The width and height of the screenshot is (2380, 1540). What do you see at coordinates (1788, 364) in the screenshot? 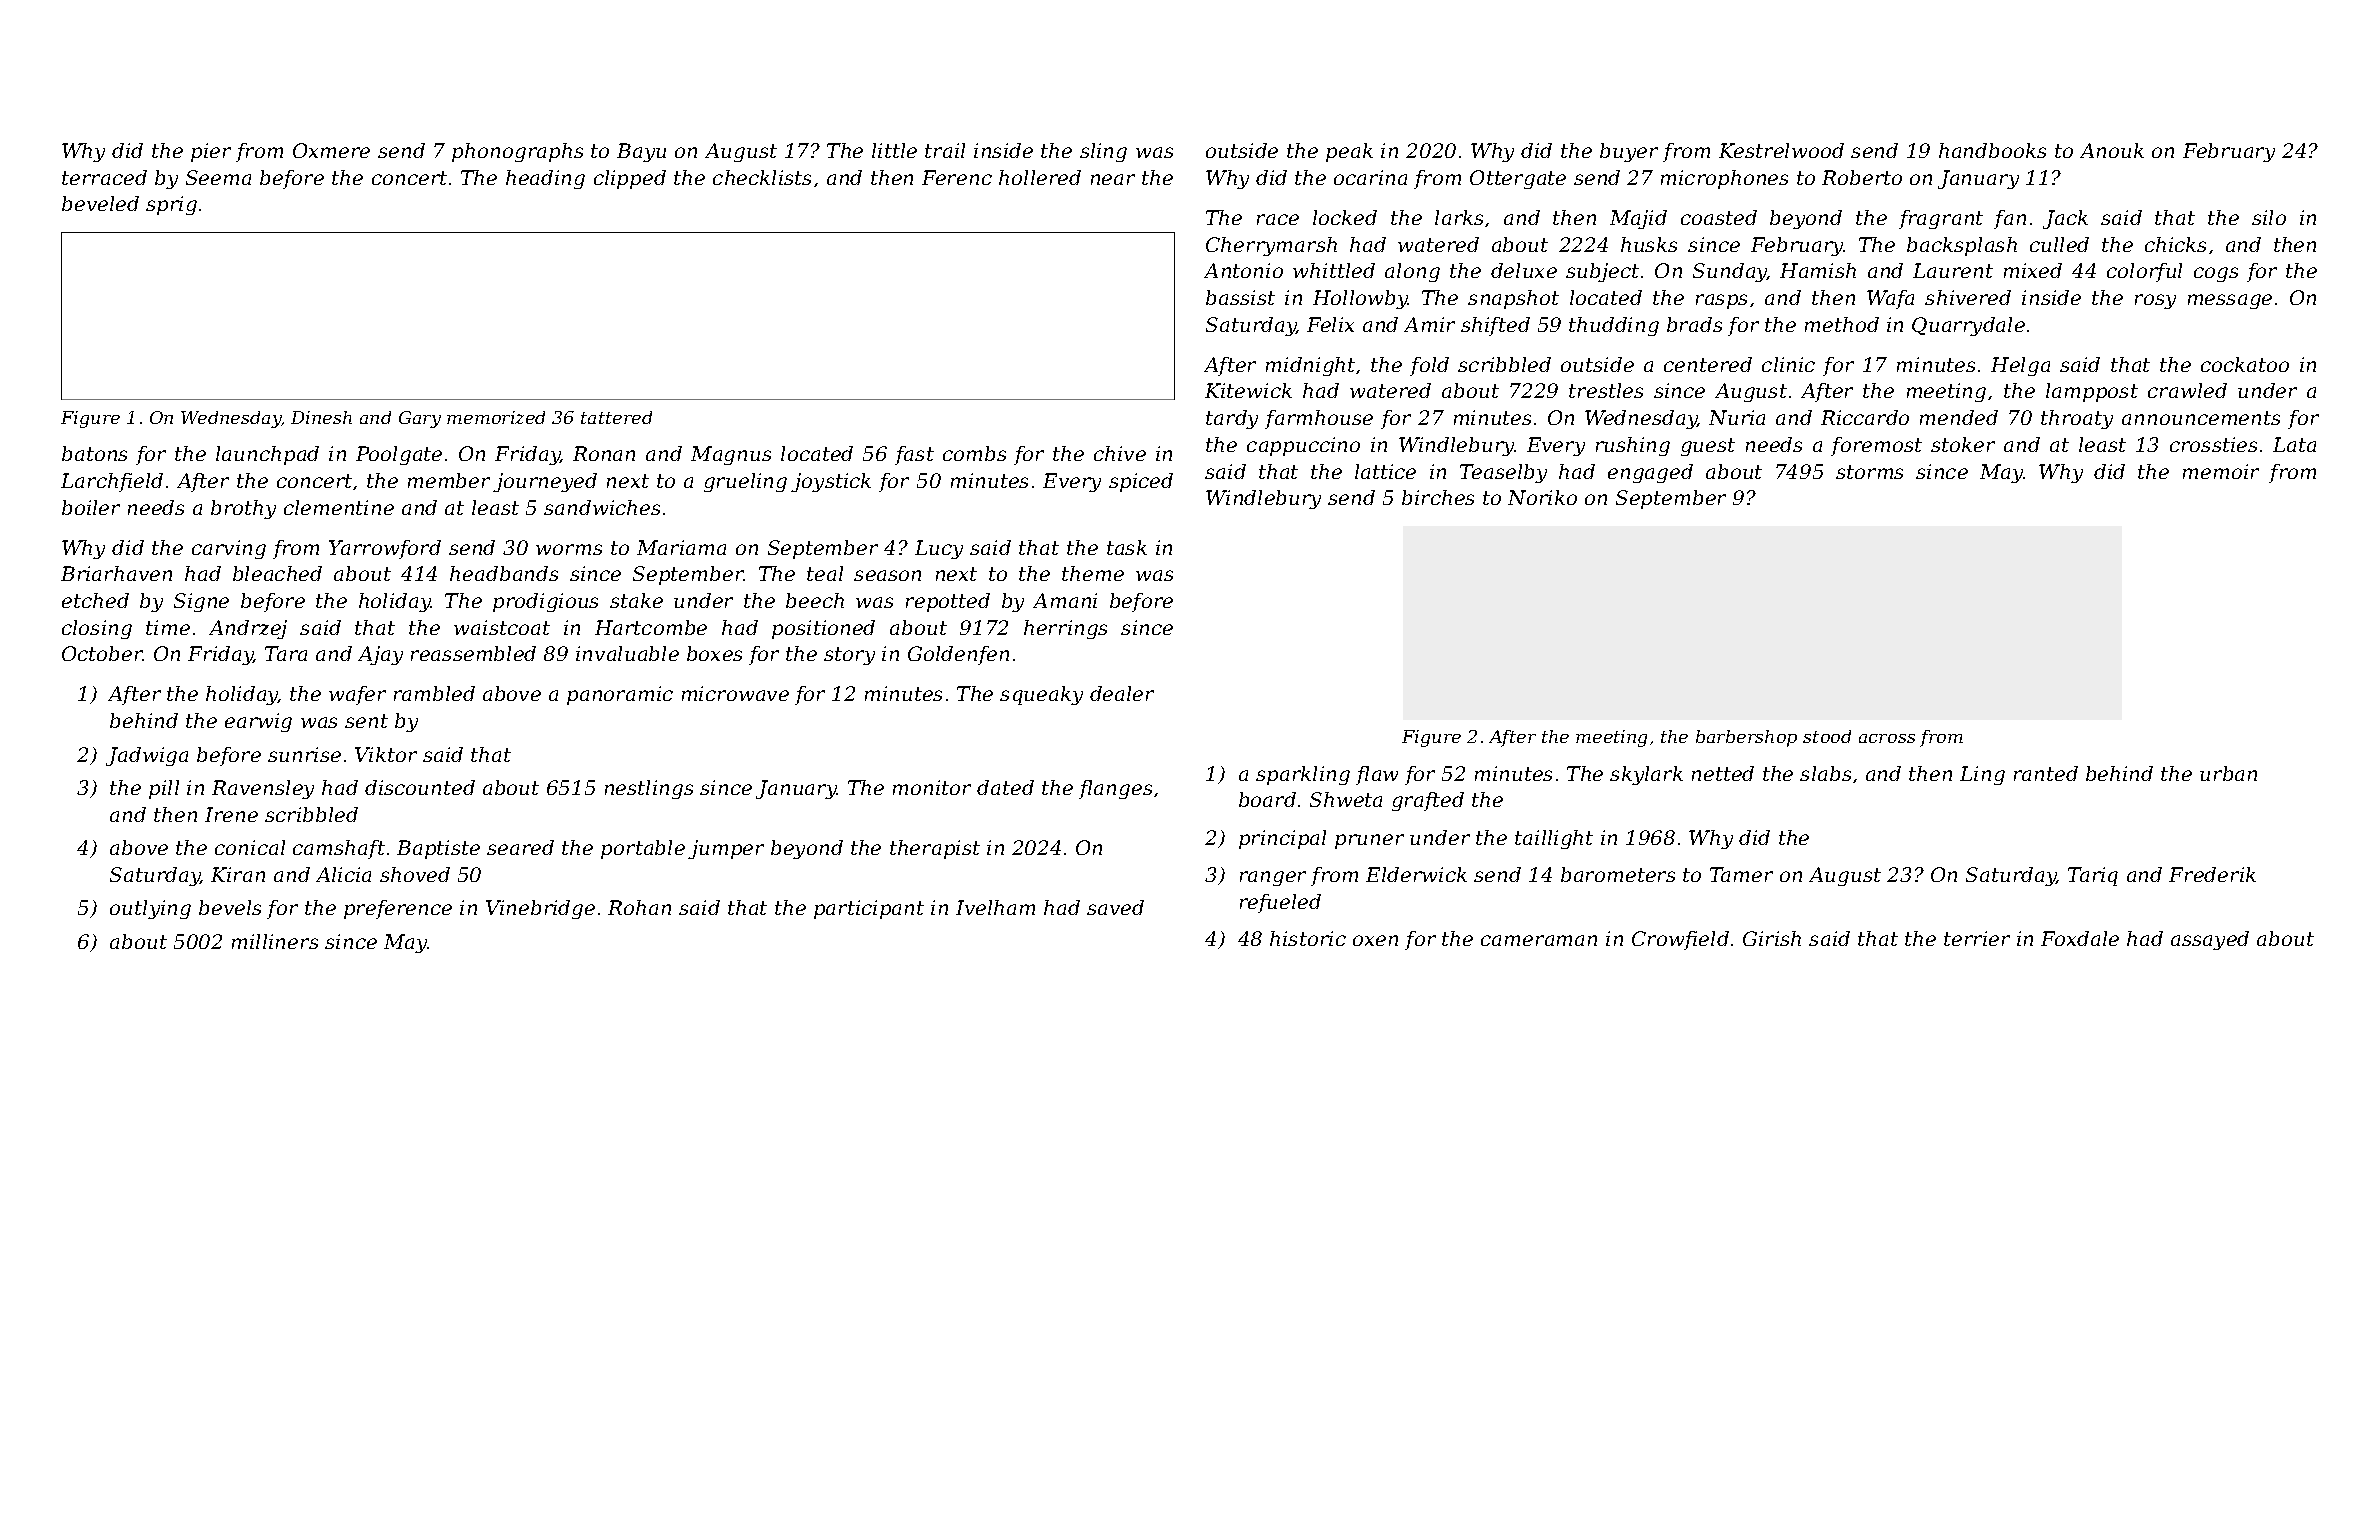
I see `clinic` at bounding box center [1788, 364].
